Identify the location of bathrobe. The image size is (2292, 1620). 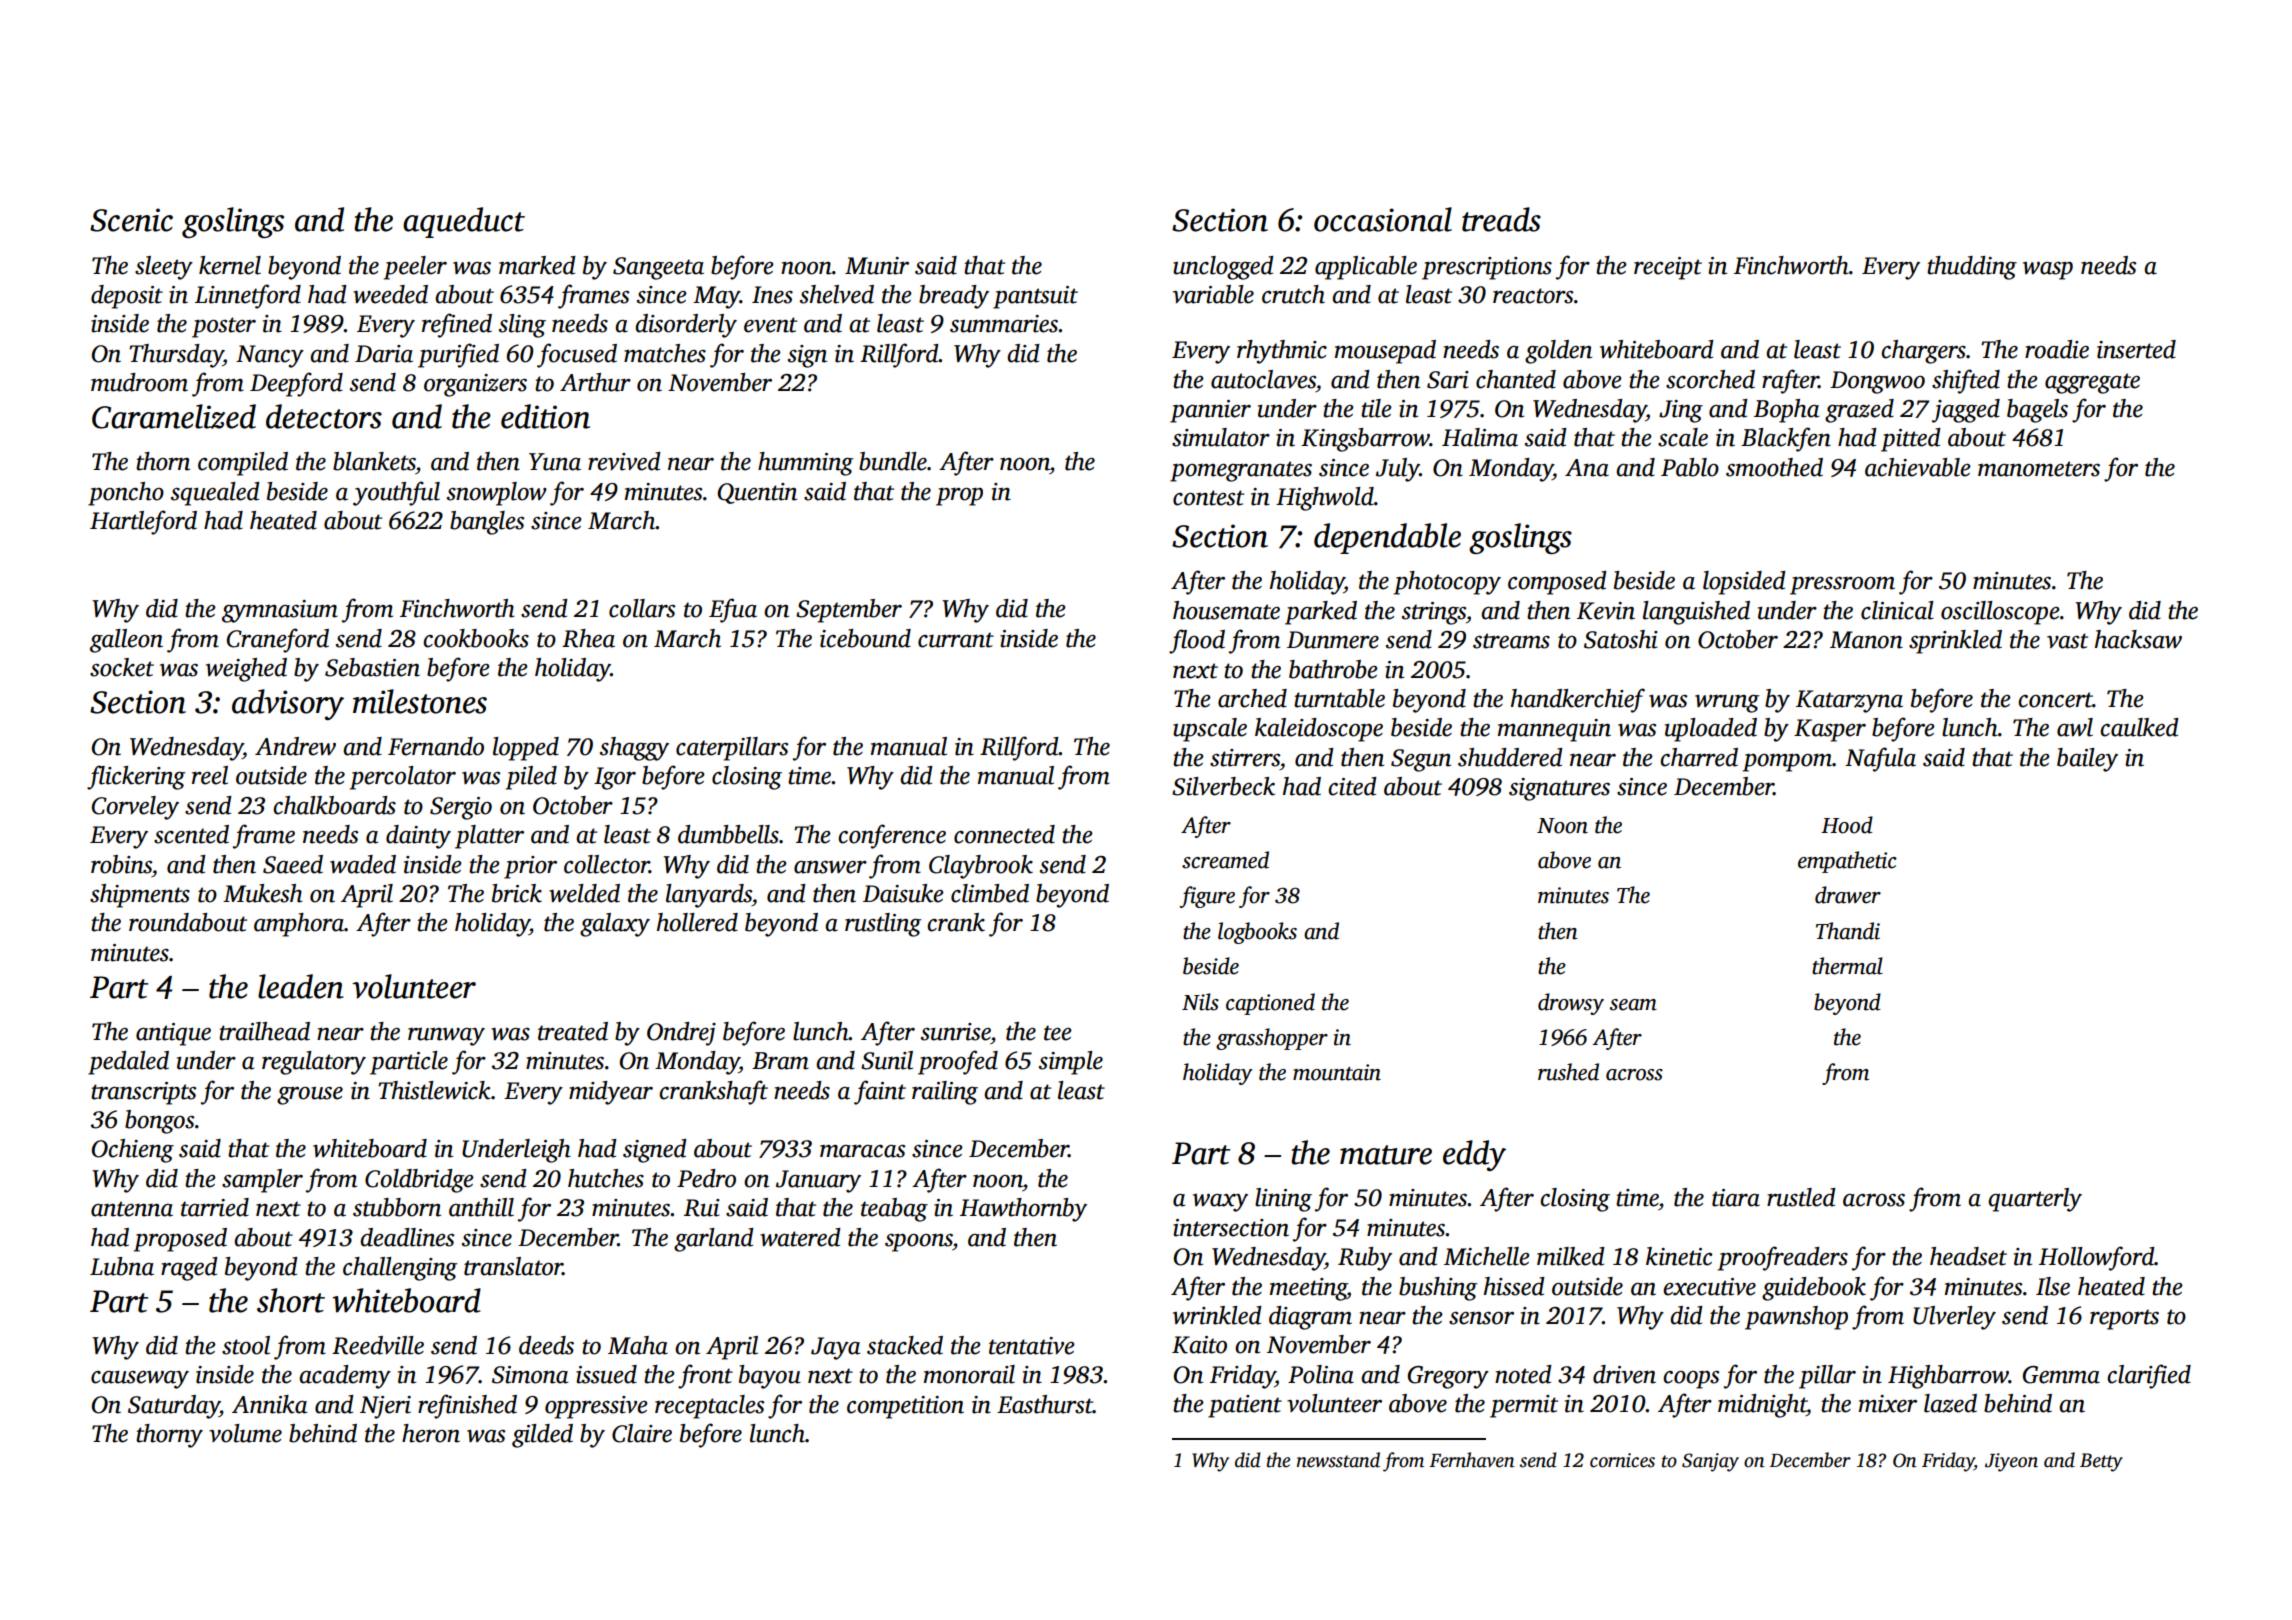
(1333, 669).
